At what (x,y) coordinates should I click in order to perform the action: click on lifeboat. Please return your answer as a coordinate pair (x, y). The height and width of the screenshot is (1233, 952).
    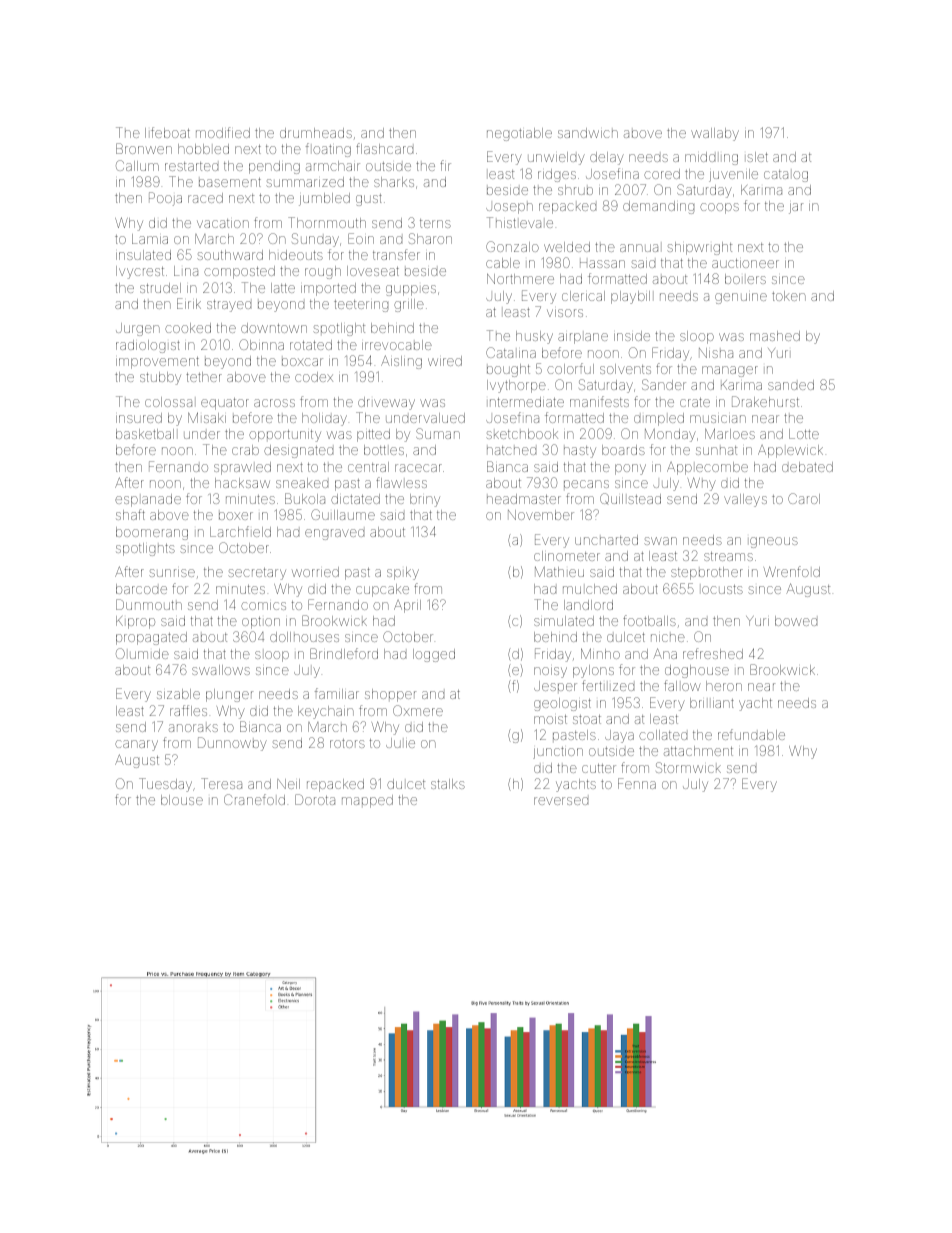
    Looking at the image, I should click on (167, 132).
